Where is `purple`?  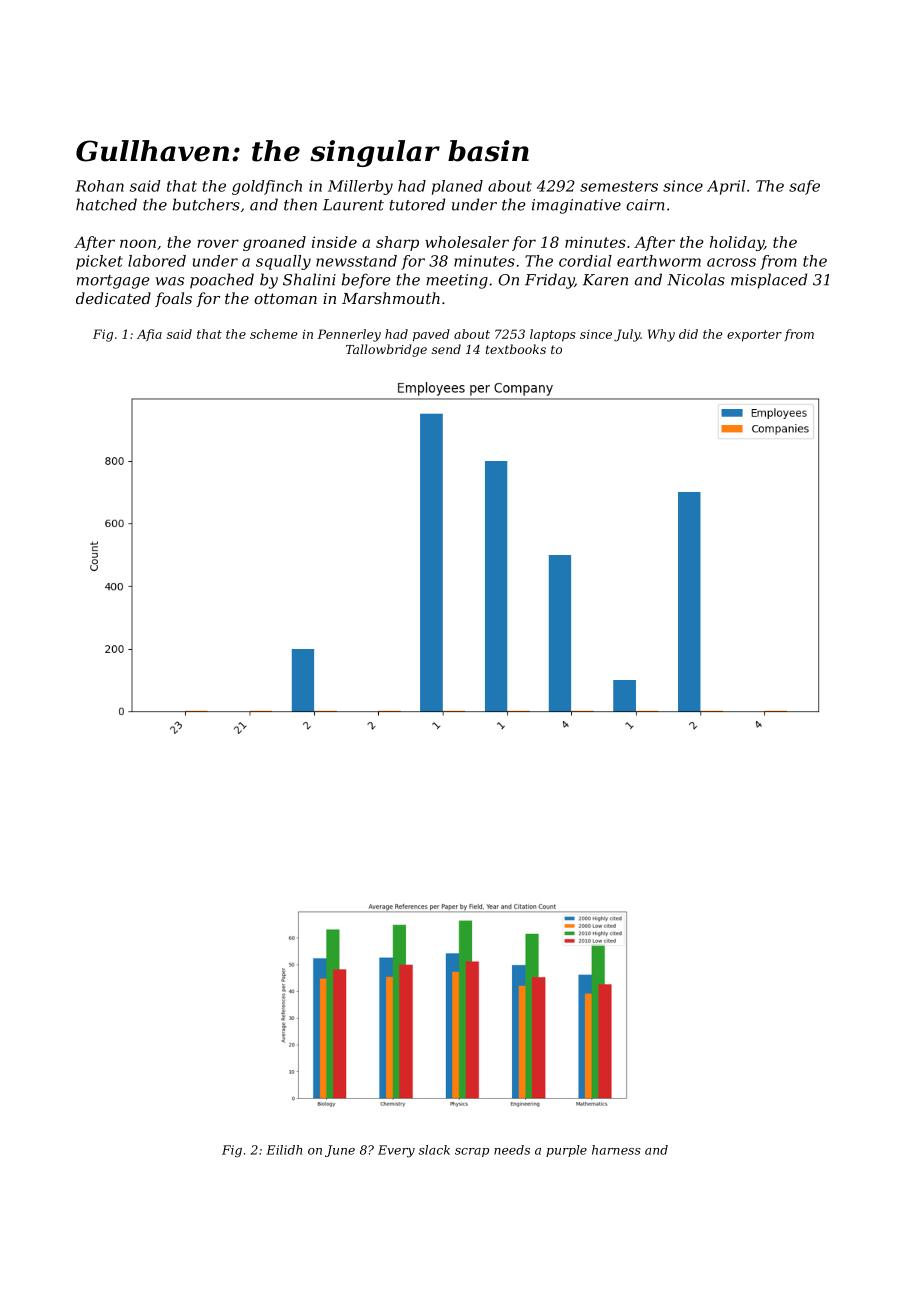 purple is located at coordinates (566, 1151).
